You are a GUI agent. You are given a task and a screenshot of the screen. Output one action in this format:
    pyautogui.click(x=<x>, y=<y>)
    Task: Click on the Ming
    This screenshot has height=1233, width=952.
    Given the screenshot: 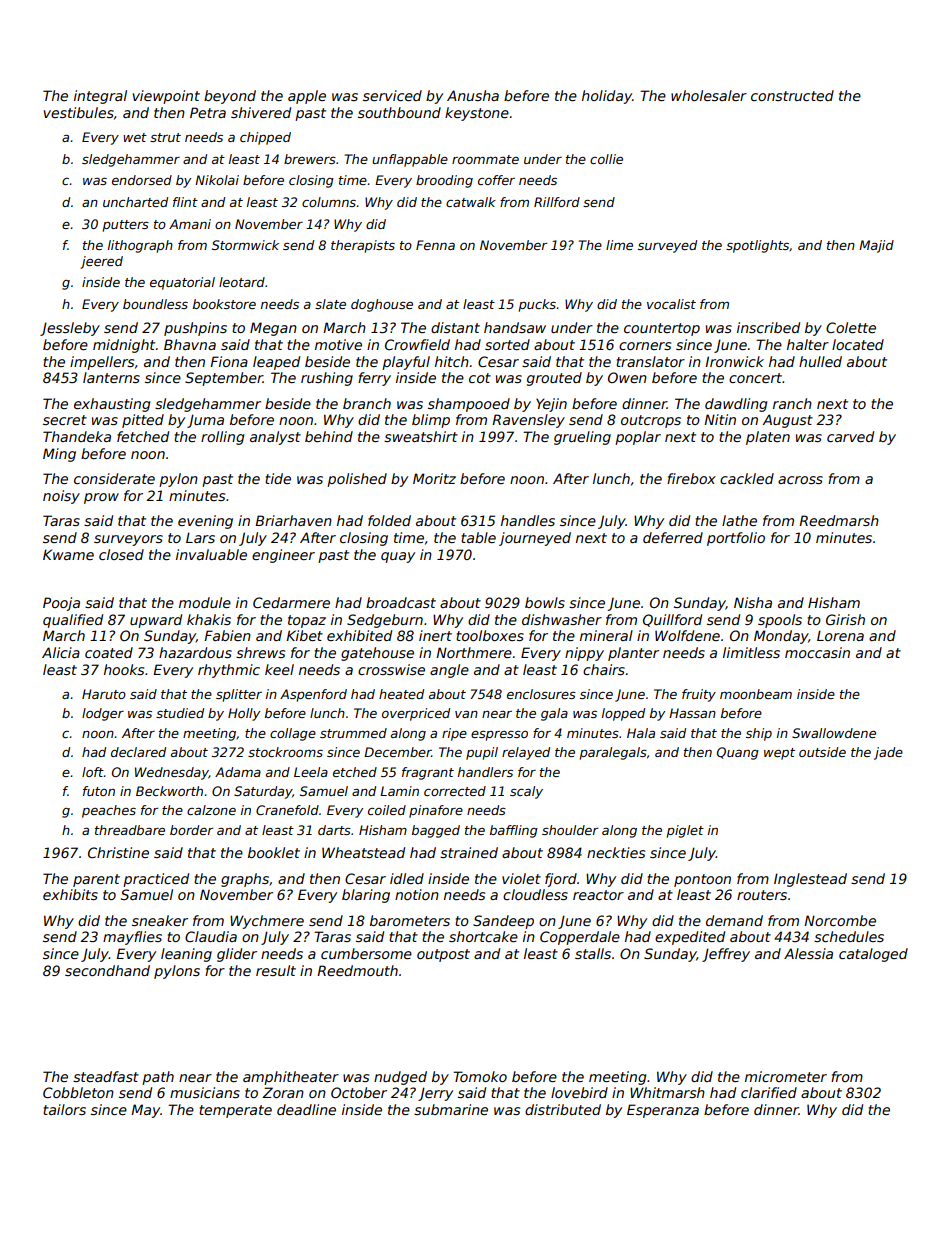 What is the action you would take?
    pyautogui.click(x=59, y=455)
